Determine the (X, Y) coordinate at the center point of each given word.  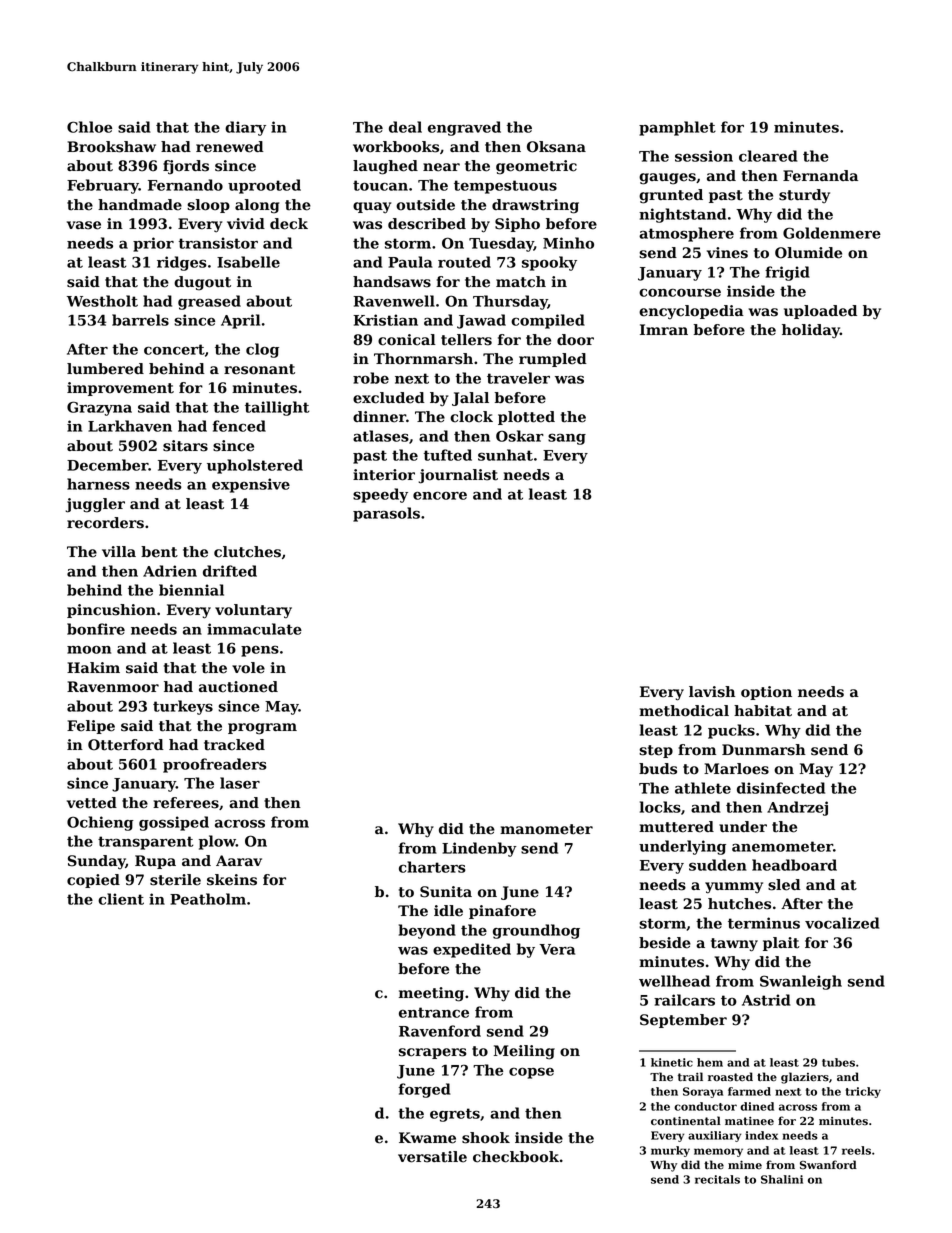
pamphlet (677, 128)
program (262, 729)
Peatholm (208, 899)
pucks (731, 731)
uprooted (264, 186)
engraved (464, 128)
